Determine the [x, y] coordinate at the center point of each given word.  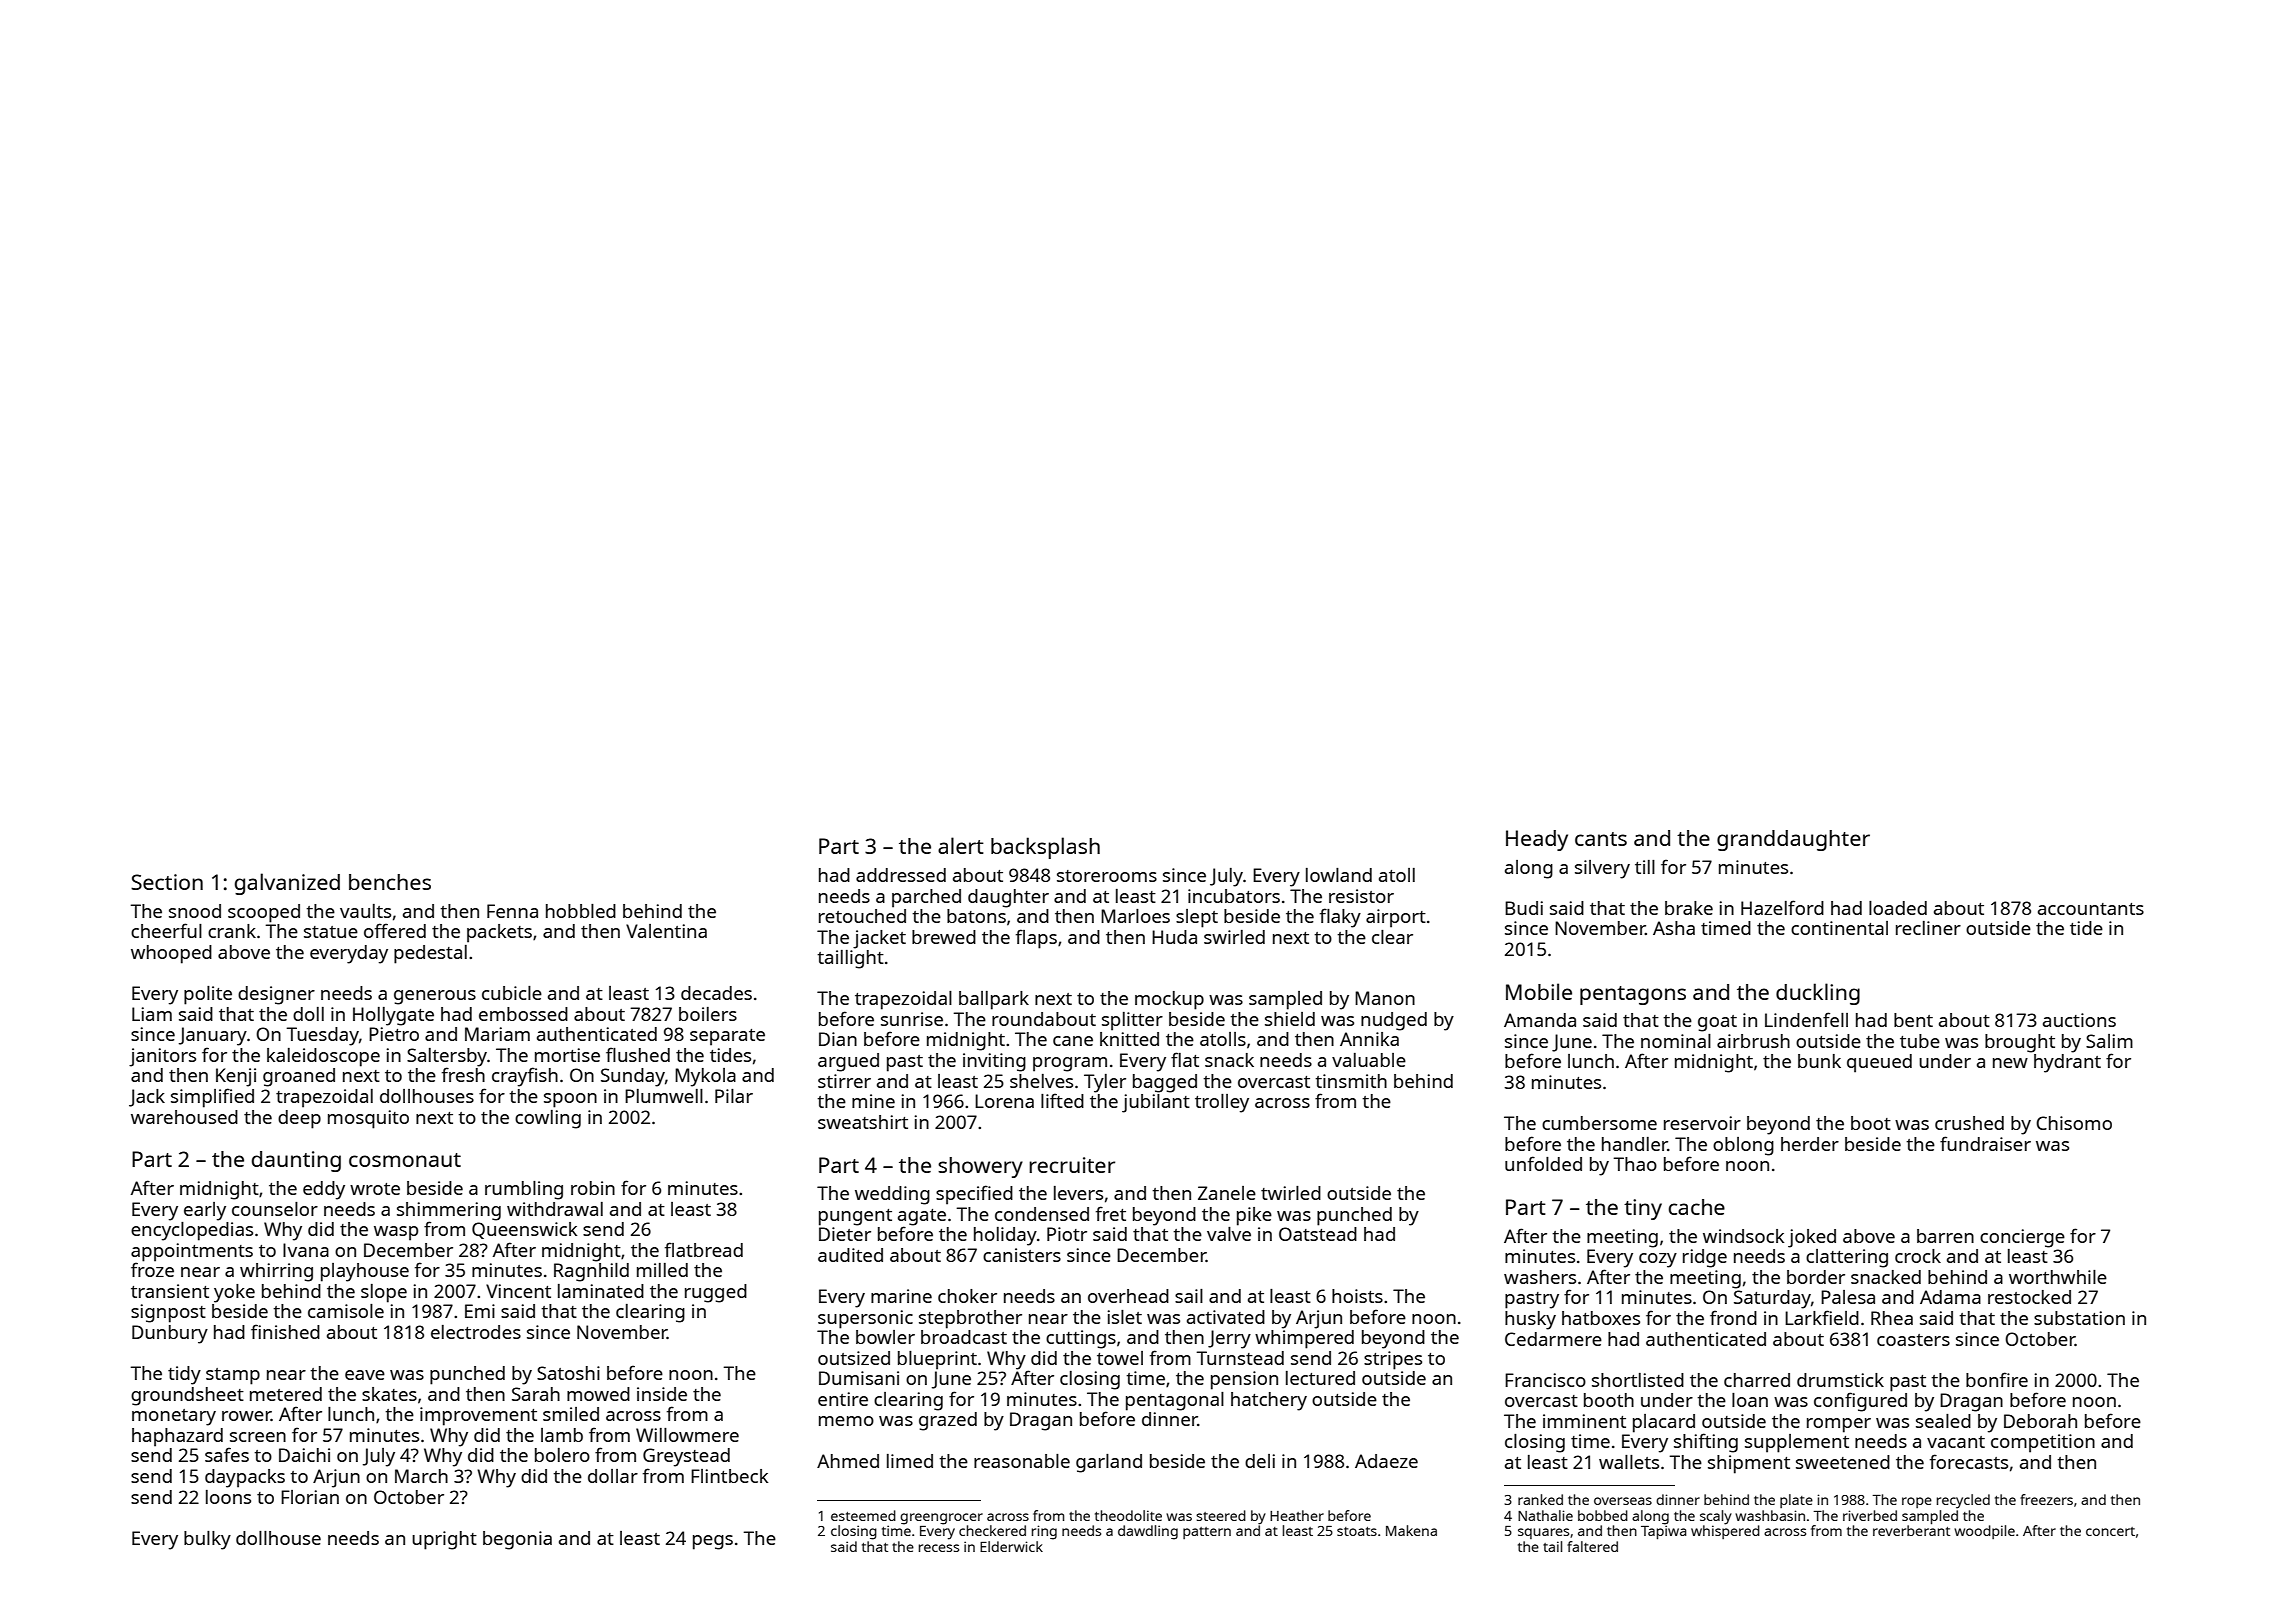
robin [593, 1188]
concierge [2022, 1238]
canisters [1022, 1255]
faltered [1592, 1546]
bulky [207, 1540]
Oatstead [1318, 1234]
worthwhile [2058, 1277]
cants [1601, 839]
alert [961, 845]
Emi [480, 1311]
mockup [1169, 1000]
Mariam [497, 1034]
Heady [1537, 840]
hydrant [2067, 1063]
